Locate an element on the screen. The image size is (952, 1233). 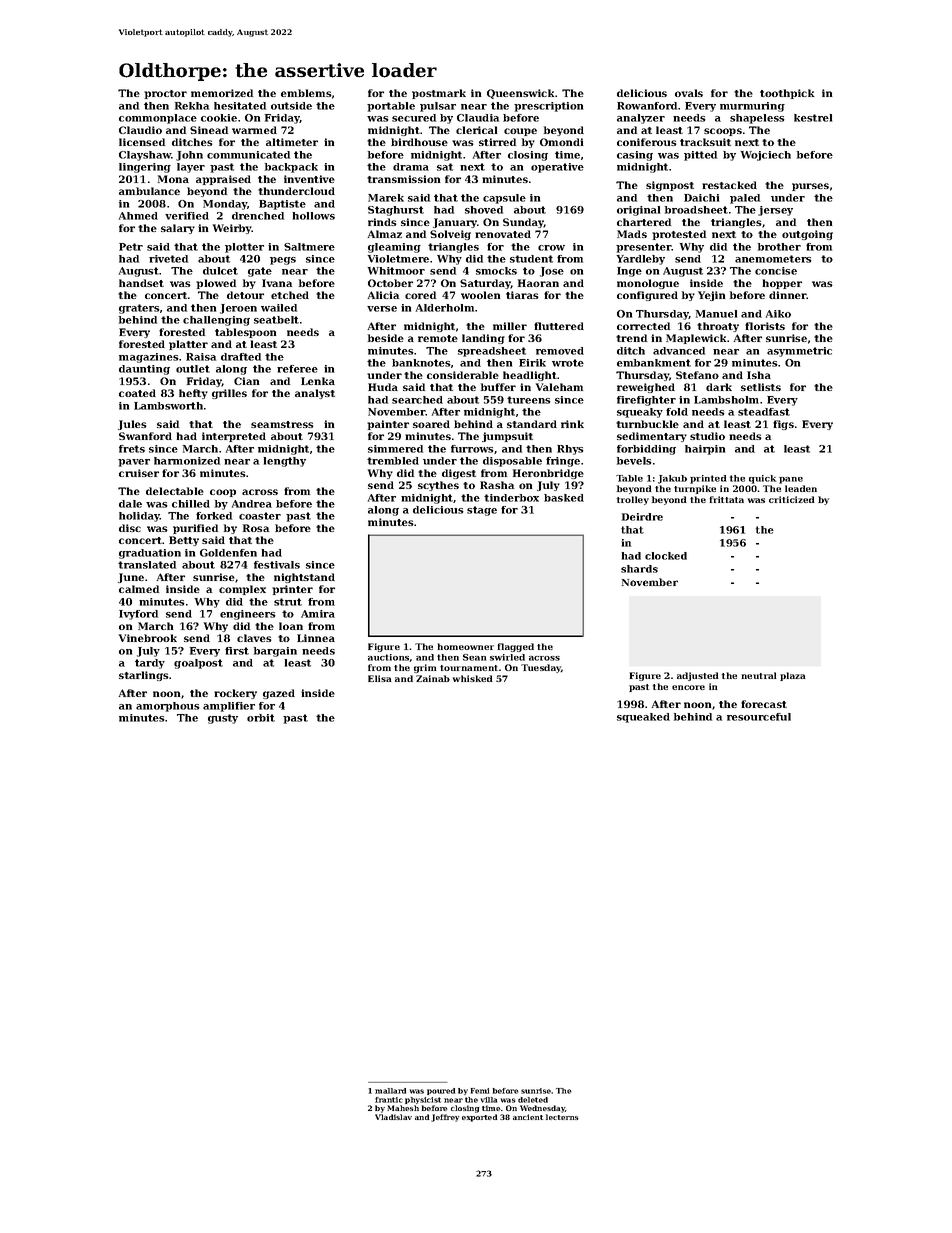
quick is located at coordinates (762, 479).
